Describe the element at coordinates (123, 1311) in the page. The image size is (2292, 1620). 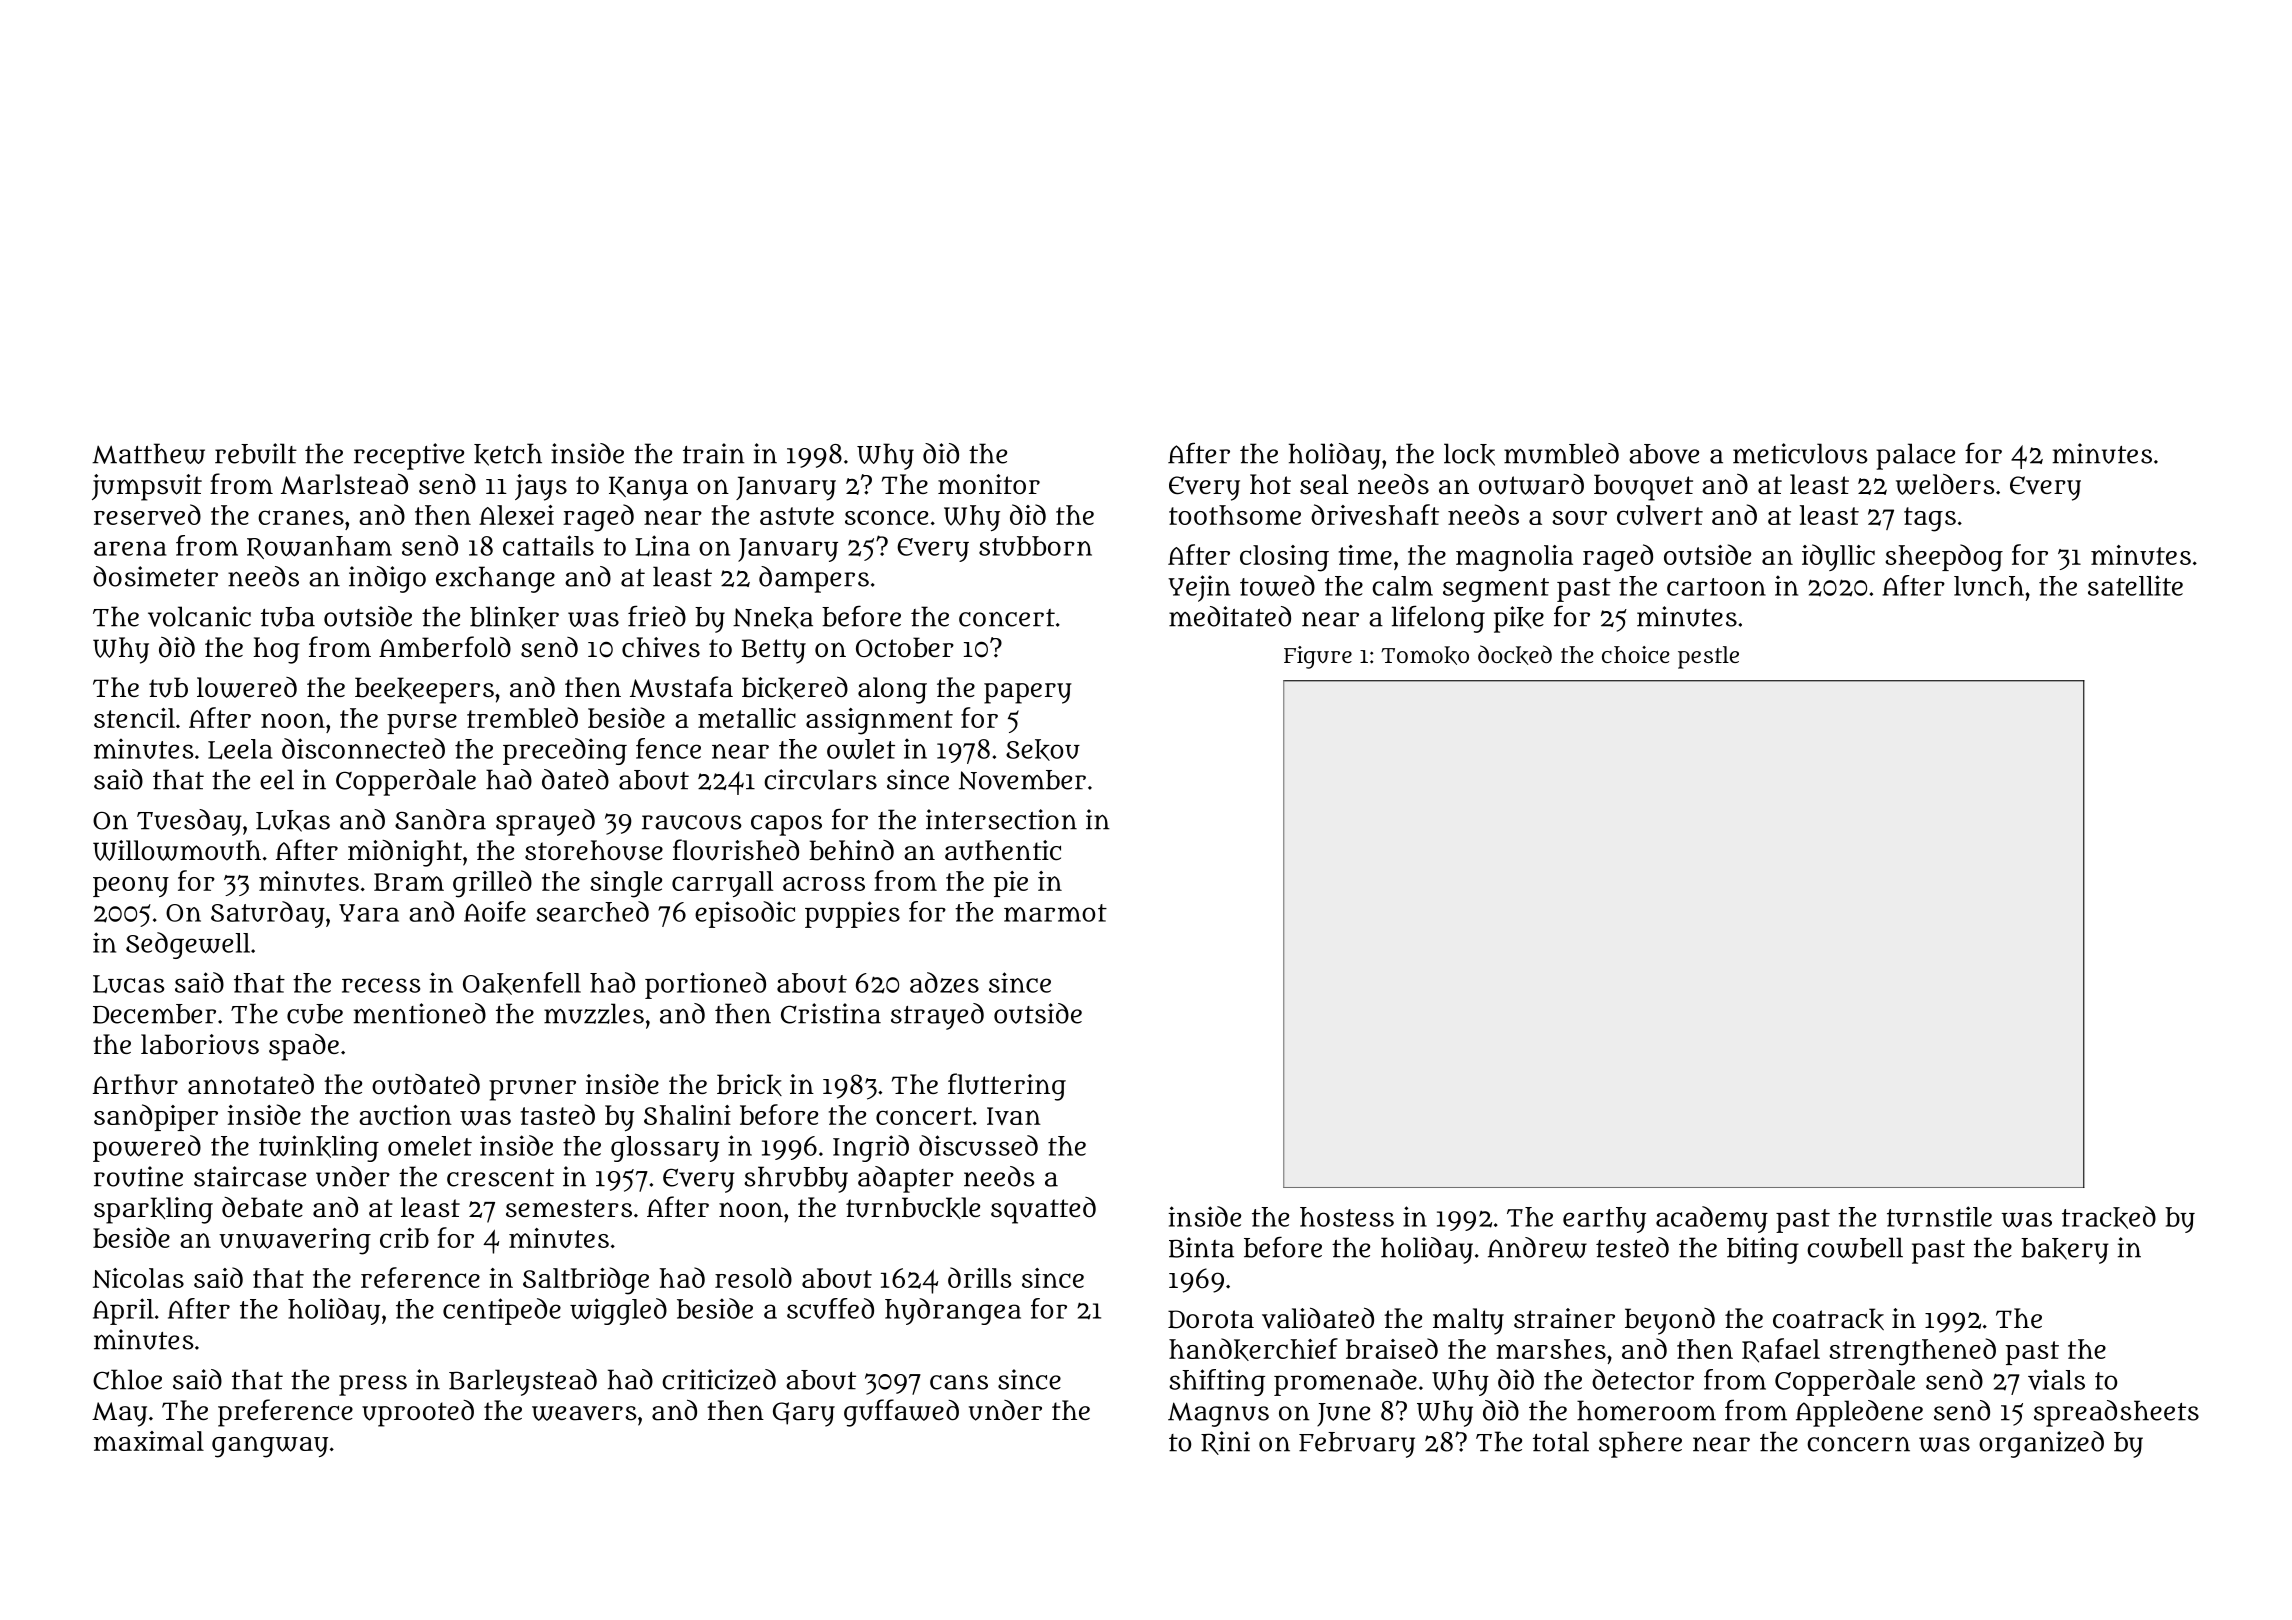
I see `April` at that location.
